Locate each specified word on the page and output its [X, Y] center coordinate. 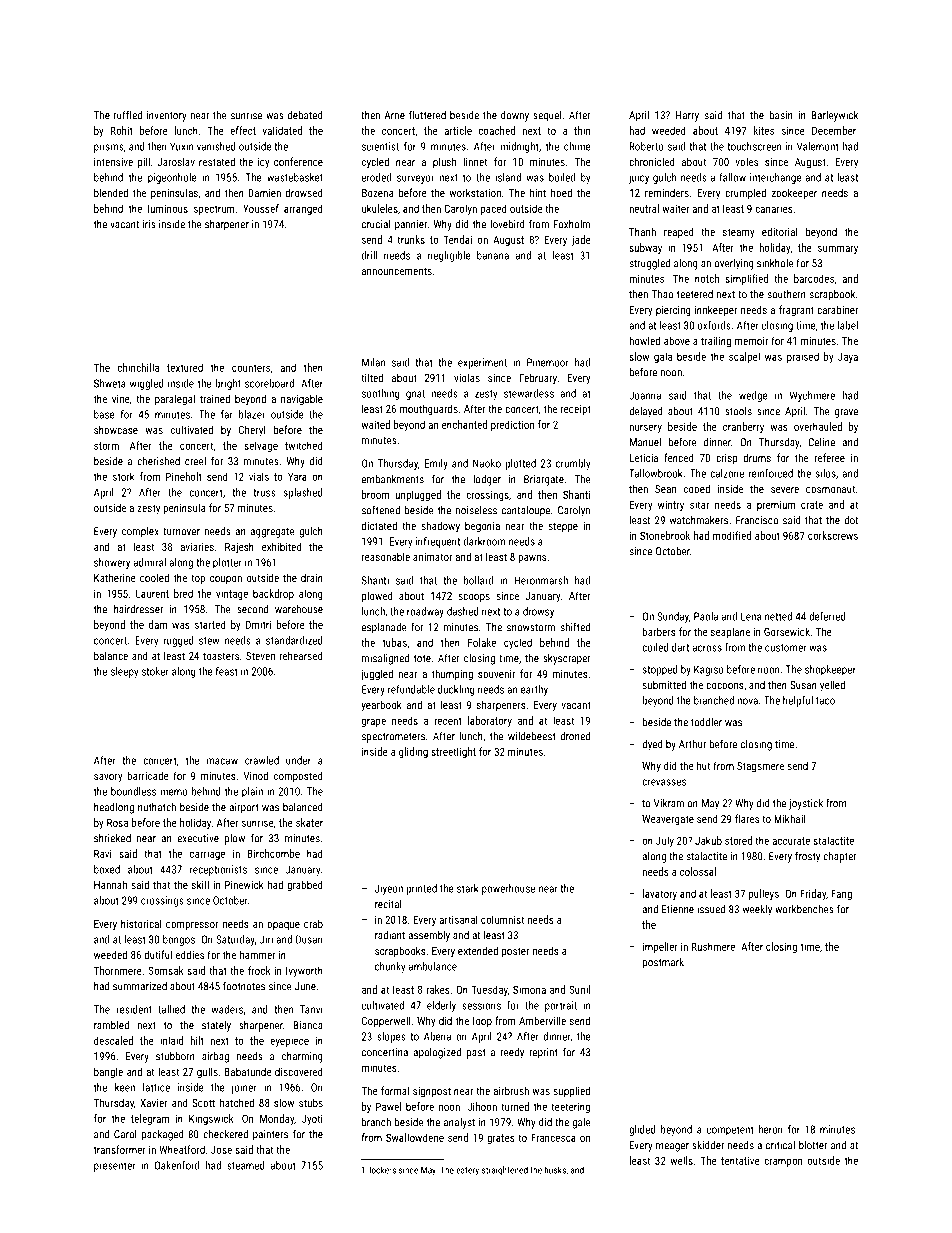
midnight [519, 147]
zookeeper [794, 193]
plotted [520, 464]
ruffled [128, 115]
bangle [108, 1073]
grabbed [305, 886]
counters [251, 368]
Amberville [542, 1020]
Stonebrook [665, 535]
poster [516, 953]
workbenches [804, 909]
